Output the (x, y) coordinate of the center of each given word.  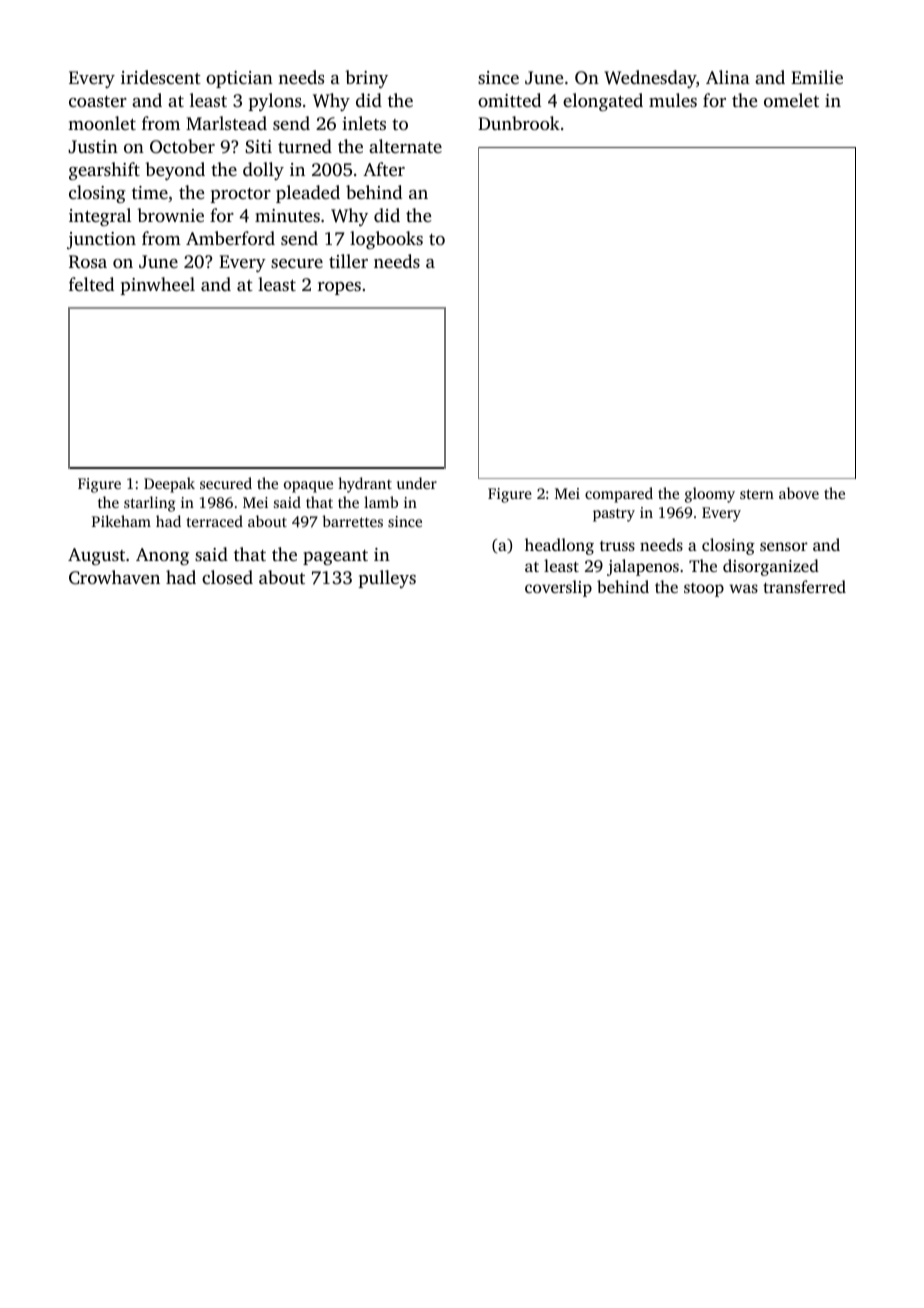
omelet (791, 100)
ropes (339, 288)
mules (673, 100)
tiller (348, 261)
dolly (263, 171)
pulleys (387, 579)
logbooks (386, 240)
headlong (559, 546)
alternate (405, 146)
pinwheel (158, 286)
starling (149, 504)
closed (227, 577)
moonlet (102, 123)
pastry (614, 515)
